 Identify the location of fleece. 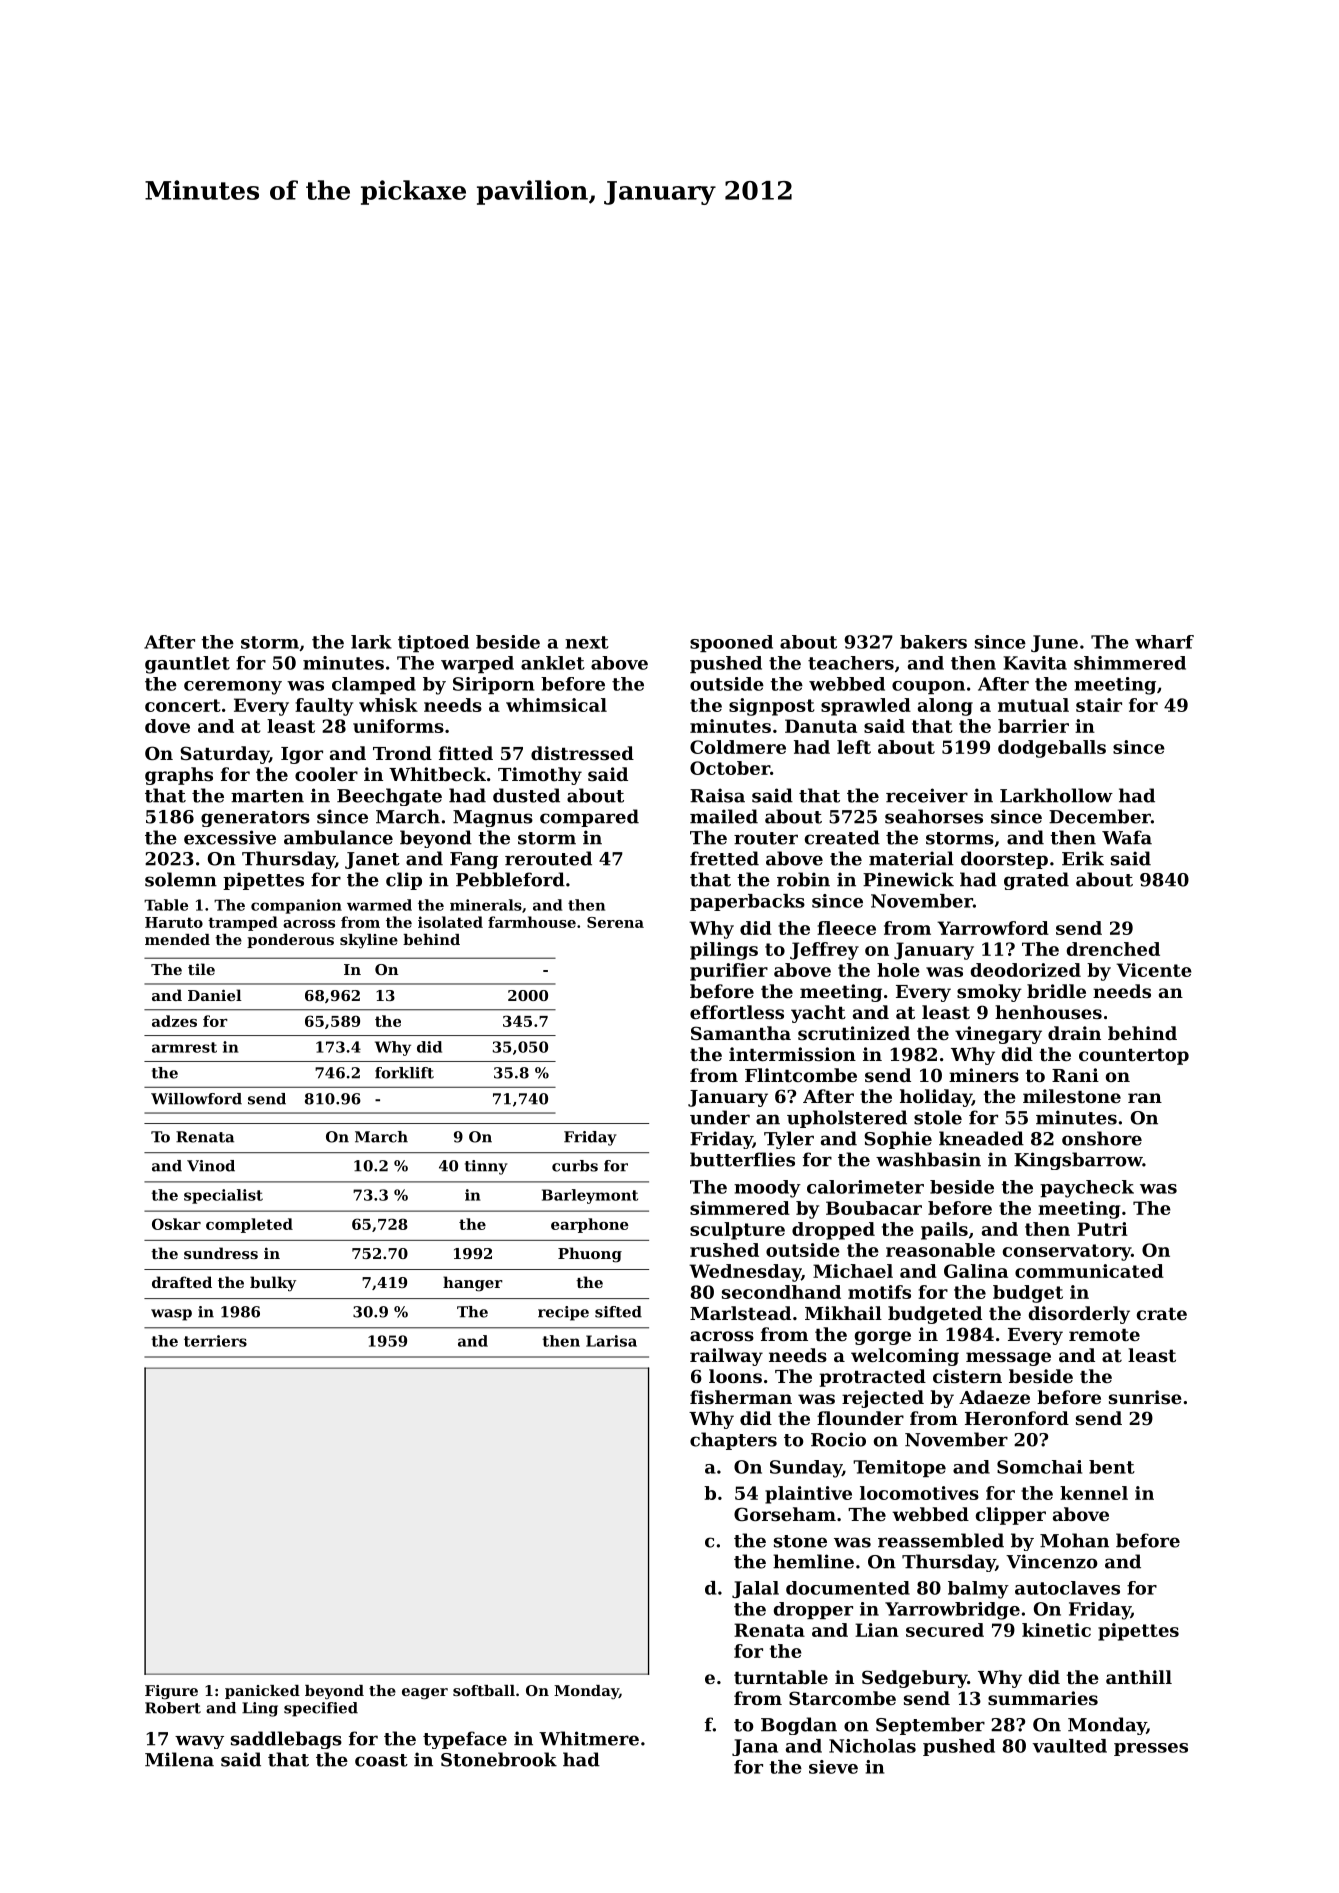
(846, 928).
